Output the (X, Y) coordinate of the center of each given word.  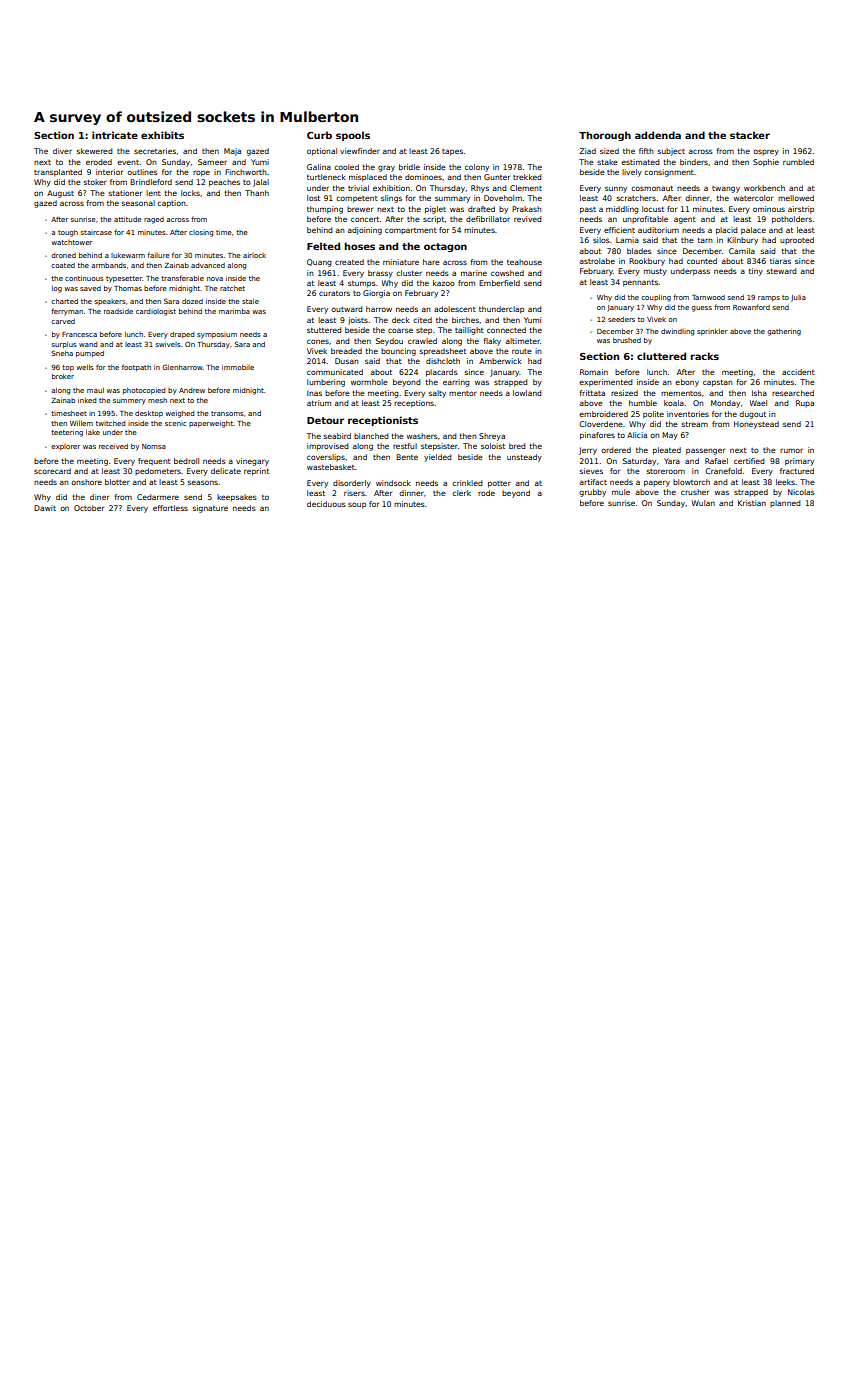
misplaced (368, 178)
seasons (203, 482)
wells (84, 367)
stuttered (324, 330)
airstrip (801, 210)
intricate (115, 135)
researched (793, 393)
